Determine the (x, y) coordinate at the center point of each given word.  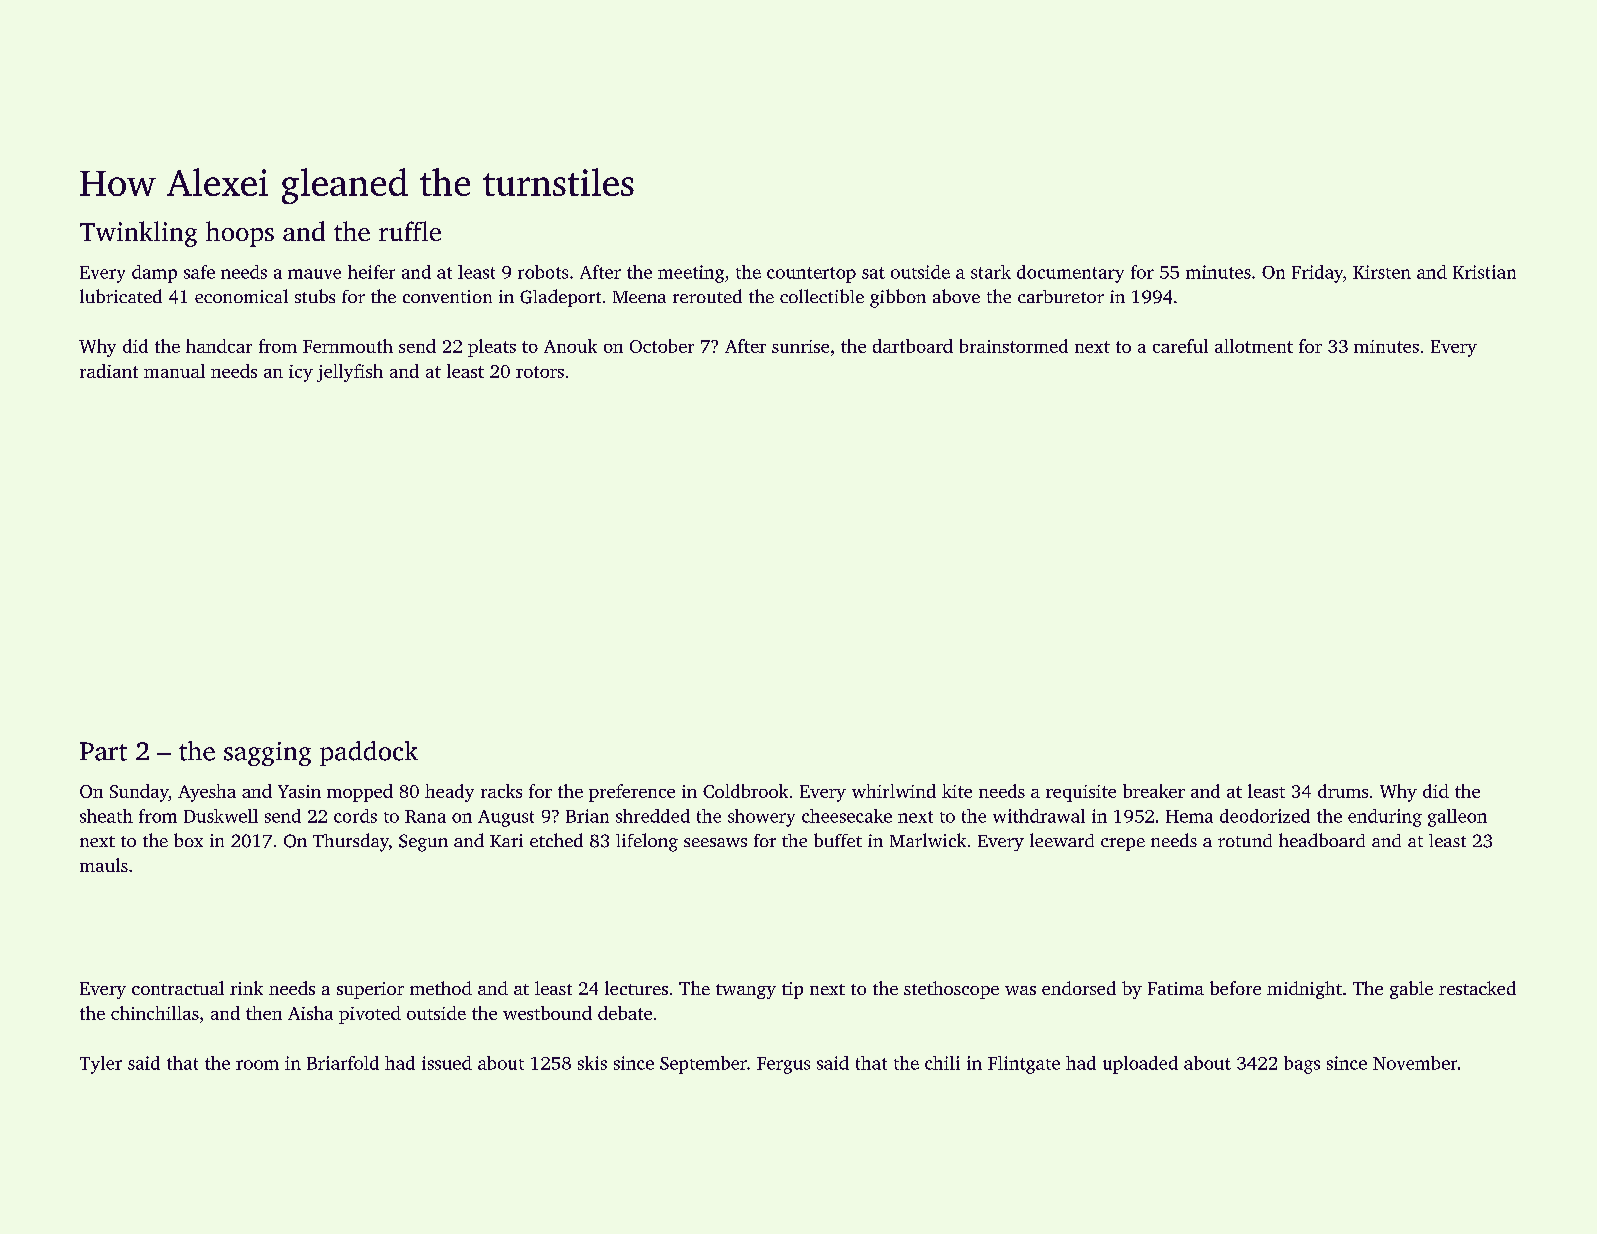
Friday (1317, 274)
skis (592, 1063)
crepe (1123, 844)
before (1235, 988)
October (662, 346)
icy (301, 373)
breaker (1154, 791)
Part (103, 751)
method (441, 988)
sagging (267, 754)
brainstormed (1014, 346)
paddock (369, 753)
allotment (1254, 346)
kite (957, 791)
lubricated (121, 296)
